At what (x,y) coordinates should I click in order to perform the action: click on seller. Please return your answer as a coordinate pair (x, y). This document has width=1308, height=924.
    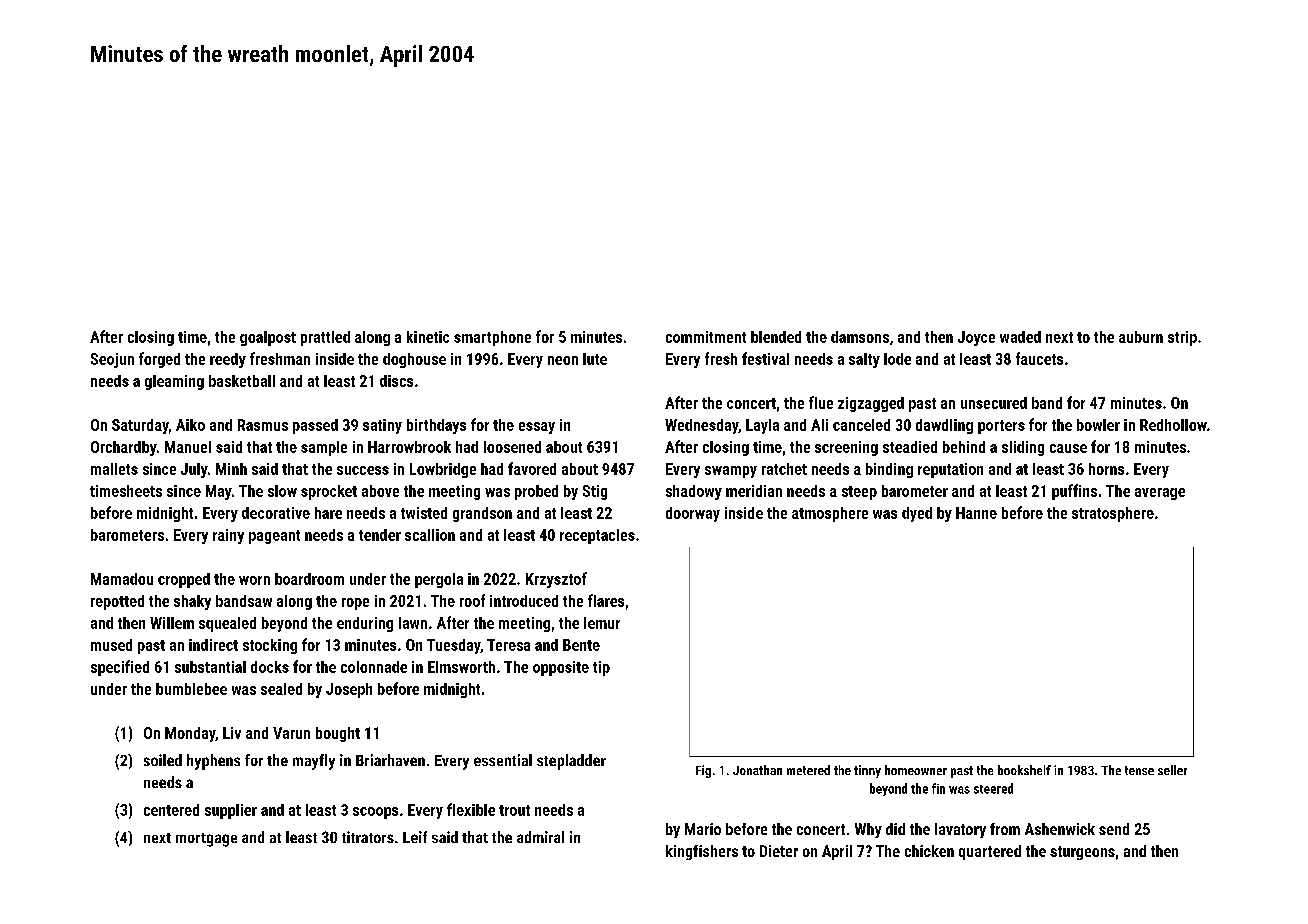
    Looking at the image, I should click on (1172, 770).
